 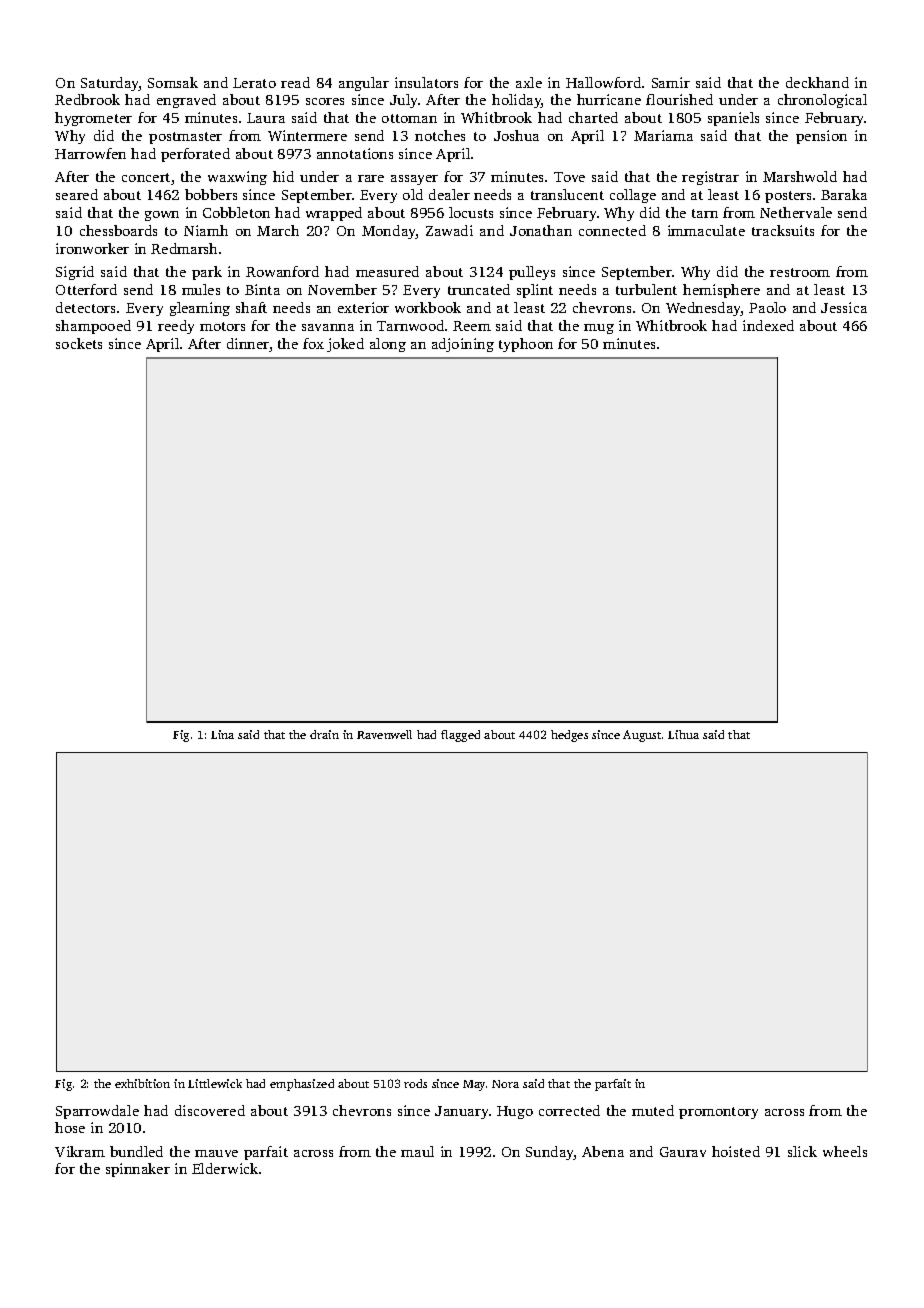 I want to click on Nora, so click(x=505, y=1084).
